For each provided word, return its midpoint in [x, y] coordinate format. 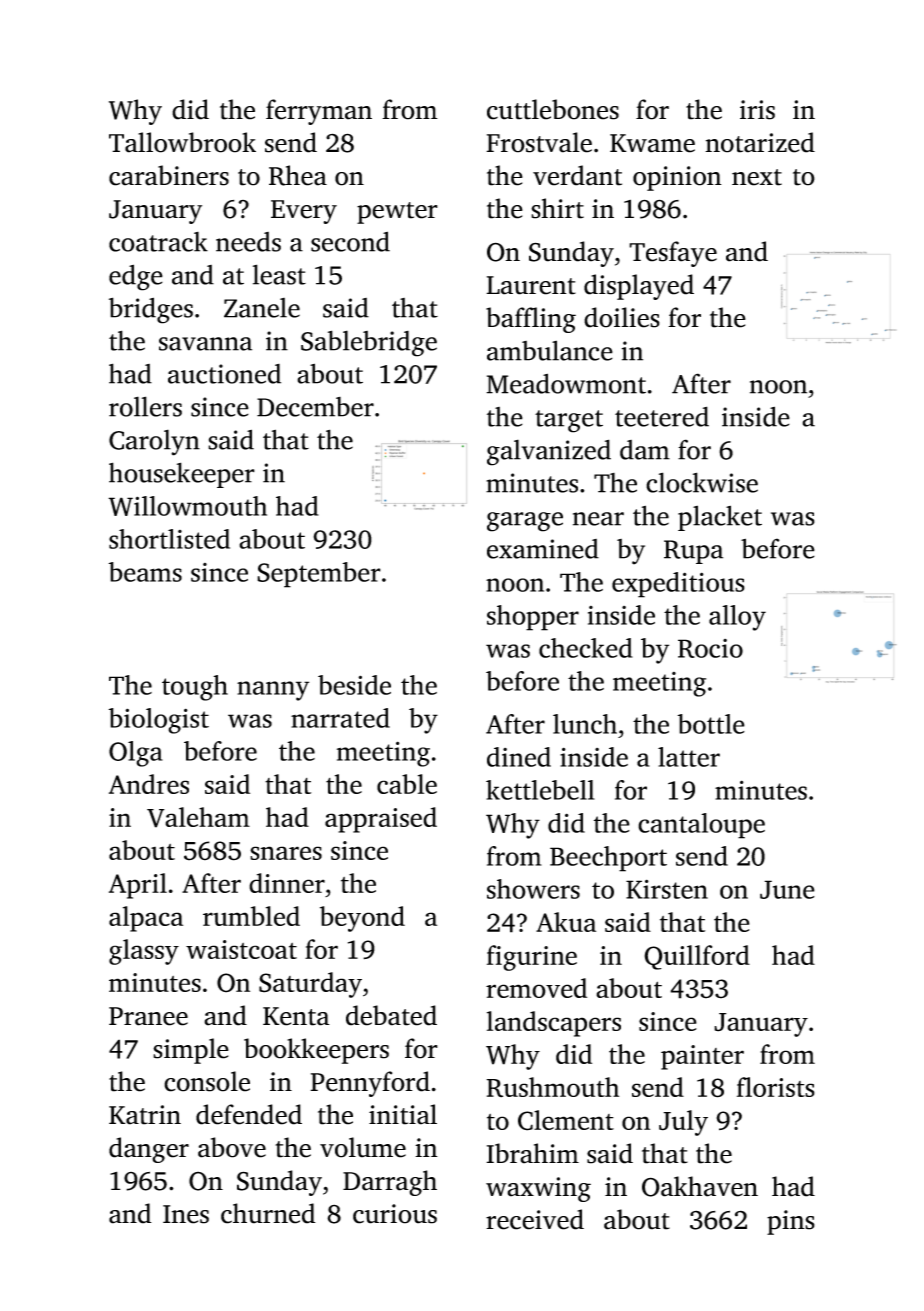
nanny [273, 691]
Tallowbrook [182, 142]
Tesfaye [673, 254]
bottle [711, 724]
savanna [205, 344]
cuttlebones [553, 109]
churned [268, 1213]
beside [354, 685]
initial [403, 1114]
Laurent [531, 285]
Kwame [652, 143]
